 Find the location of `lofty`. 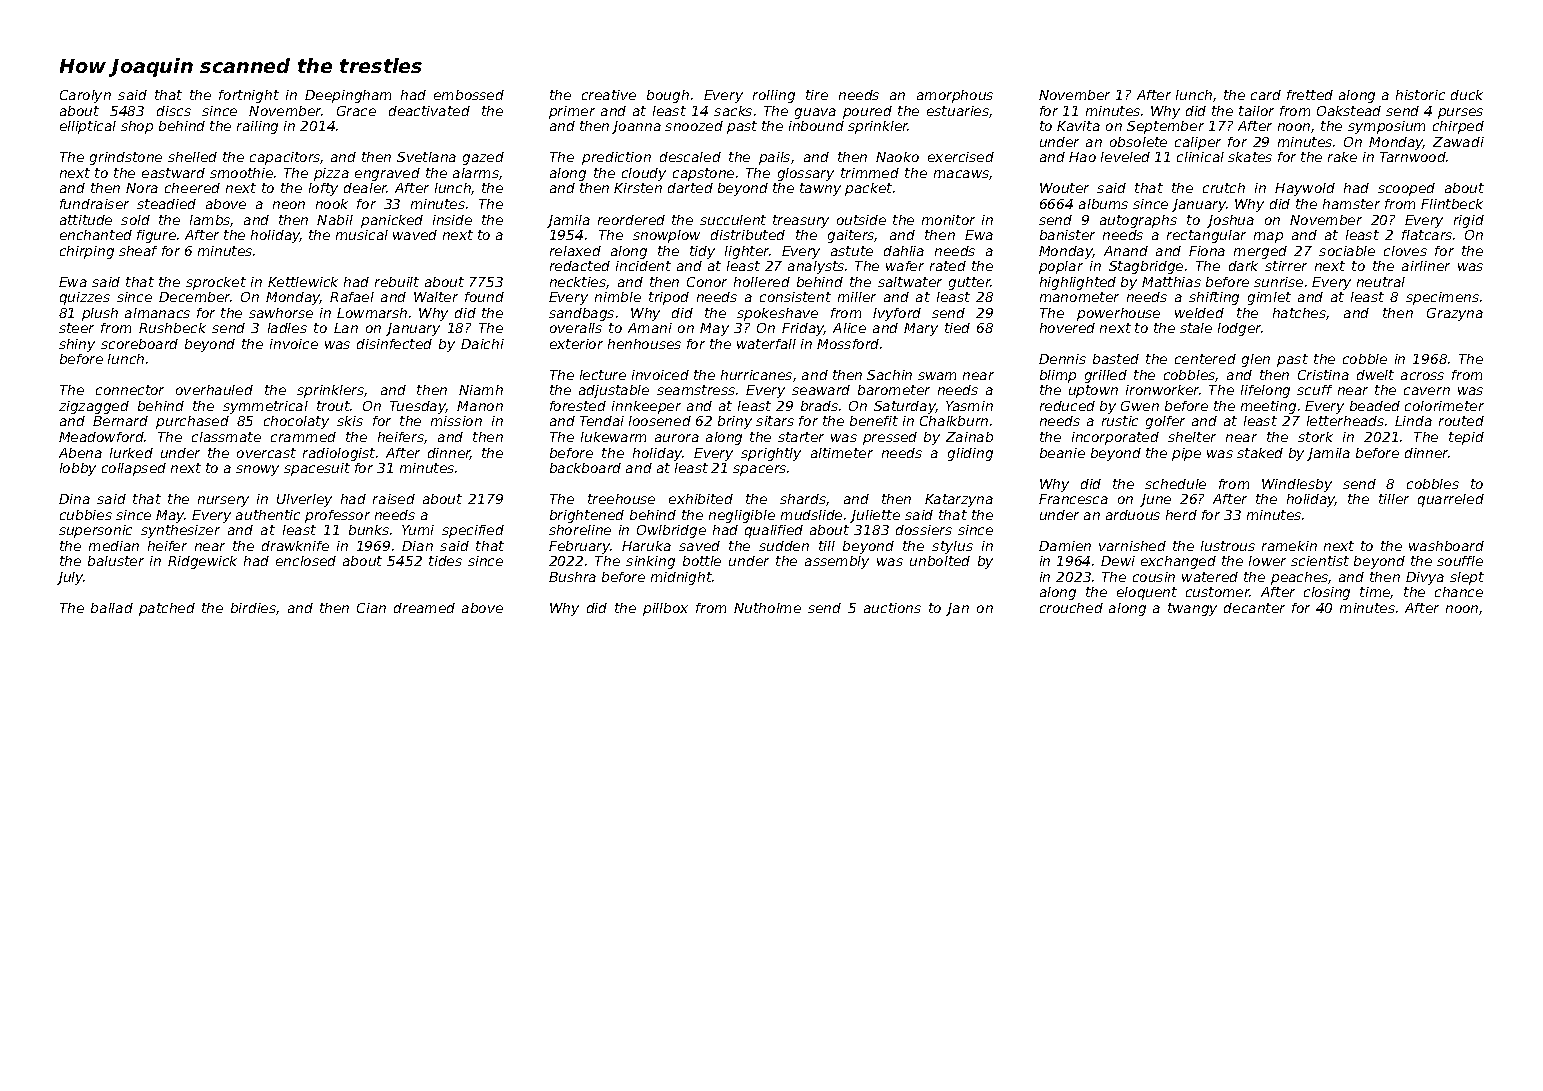

lofty is located at coordinates (323, 189).
